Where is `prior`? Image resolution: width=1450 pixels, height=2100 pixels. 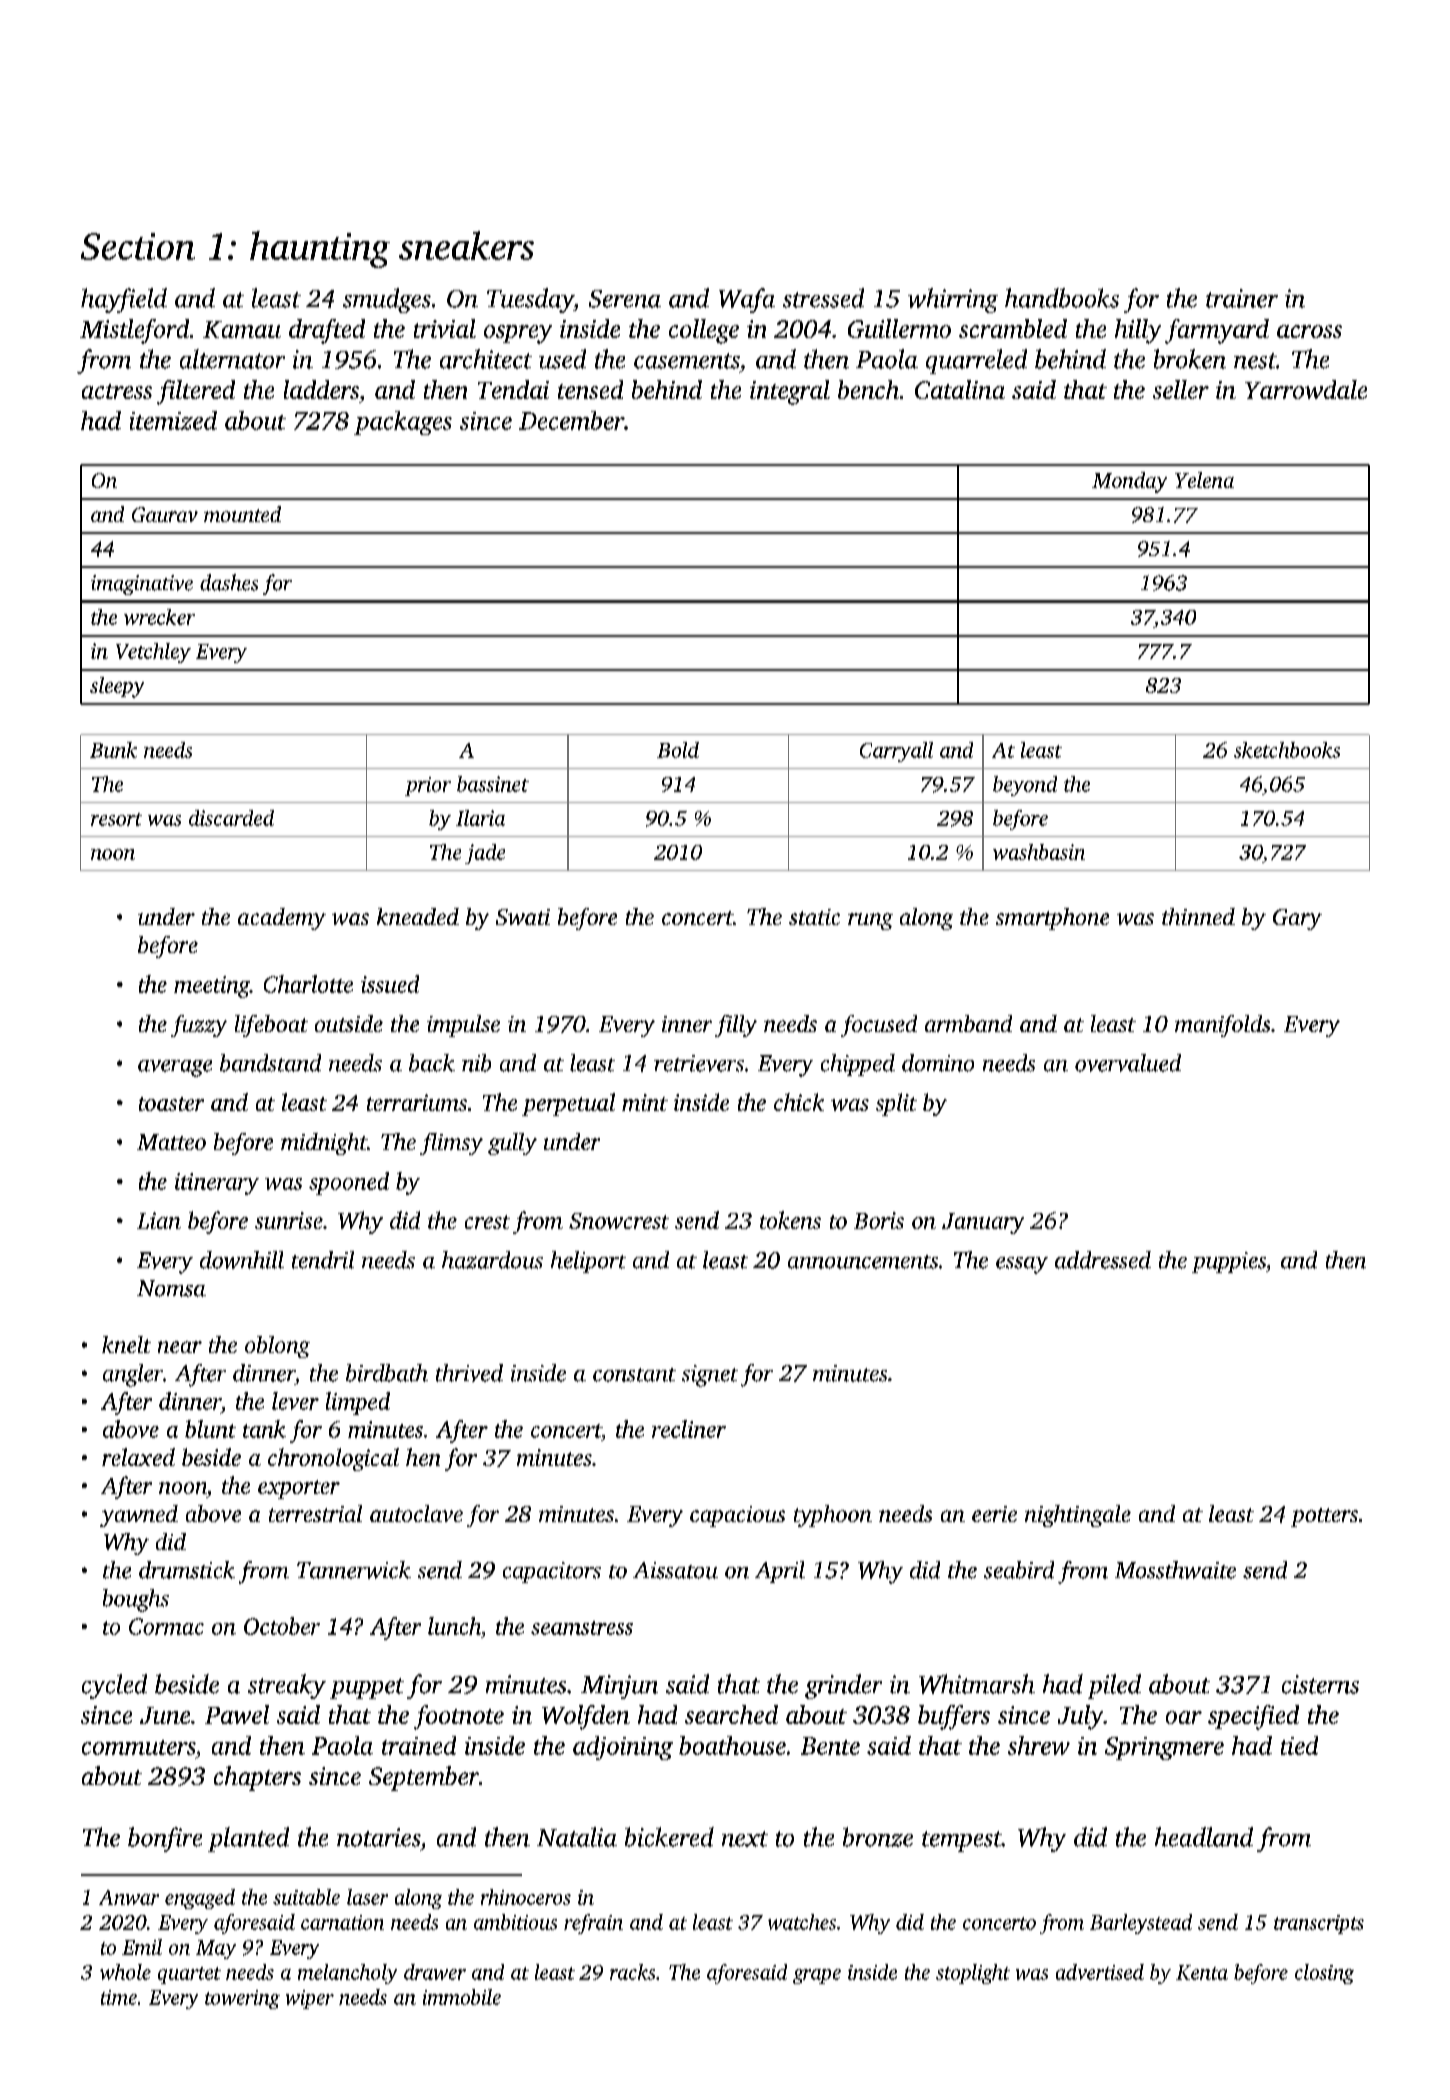
prior is located at coordinates (428, 786).
